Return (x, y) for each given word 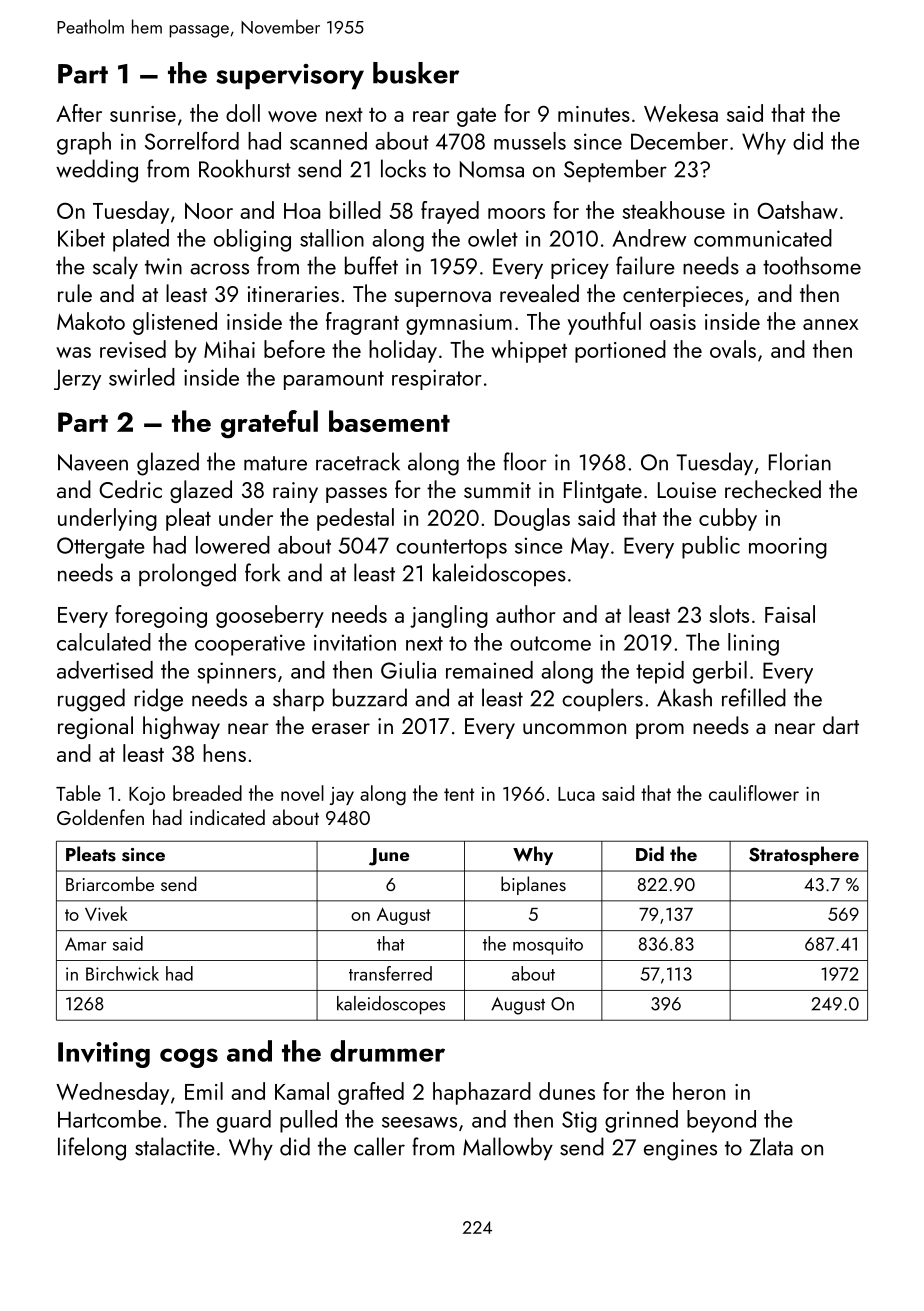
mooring (788, 548)
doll (243, 113)
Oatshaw (797, 210)
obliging (252, 240)
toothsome (812, 265)
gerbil (720, 672)
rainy (295, 492)
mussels (530, 141)
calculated (104, 642)
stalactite (175, 1146)
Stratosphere (804, 855)
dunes (567, 1091)
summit (497, 490)
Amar (86, 944)
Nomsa (492, 169)
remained (489, 670)
